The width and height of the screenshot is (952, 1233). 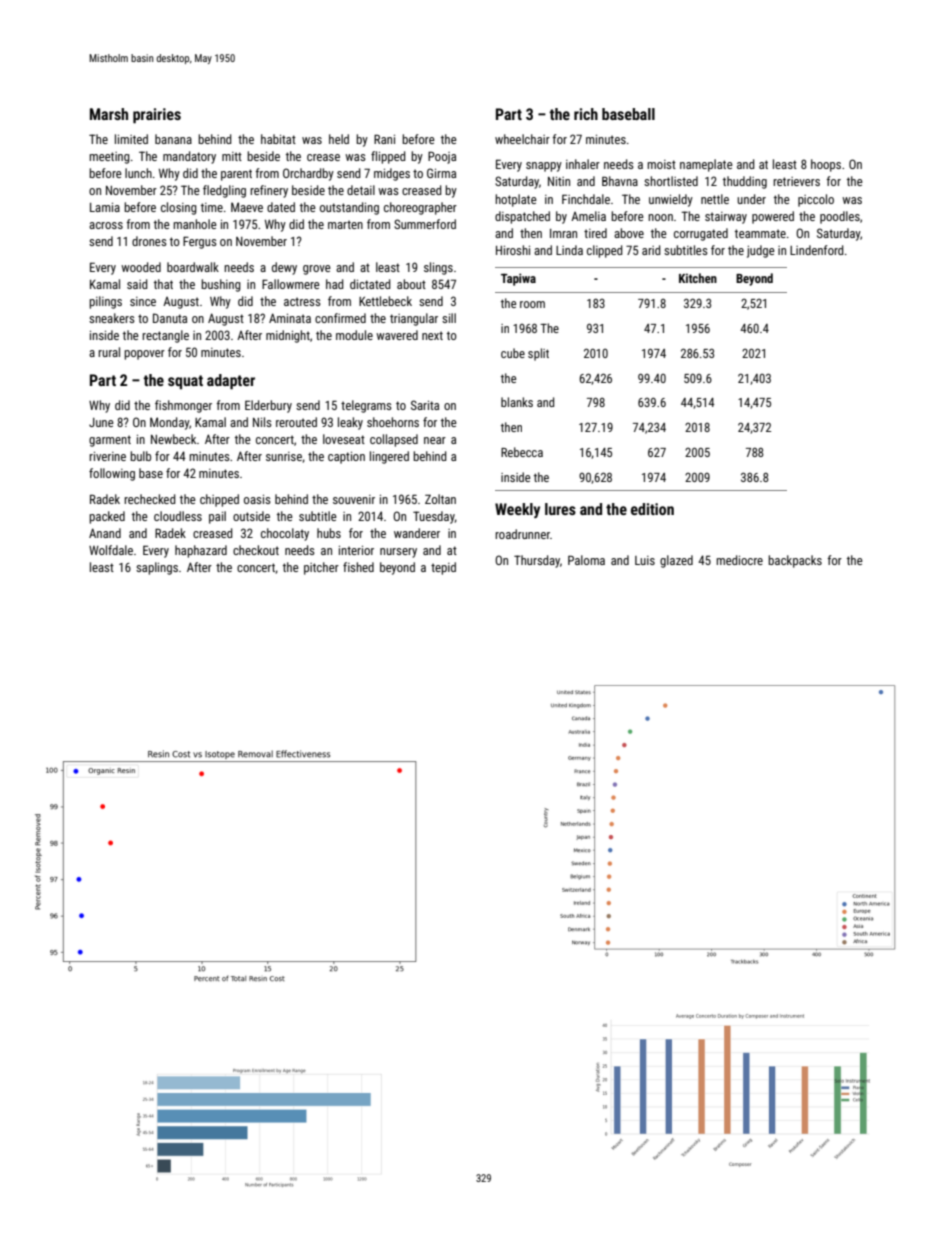 I want to click on split, so click(x=538, y=354).
